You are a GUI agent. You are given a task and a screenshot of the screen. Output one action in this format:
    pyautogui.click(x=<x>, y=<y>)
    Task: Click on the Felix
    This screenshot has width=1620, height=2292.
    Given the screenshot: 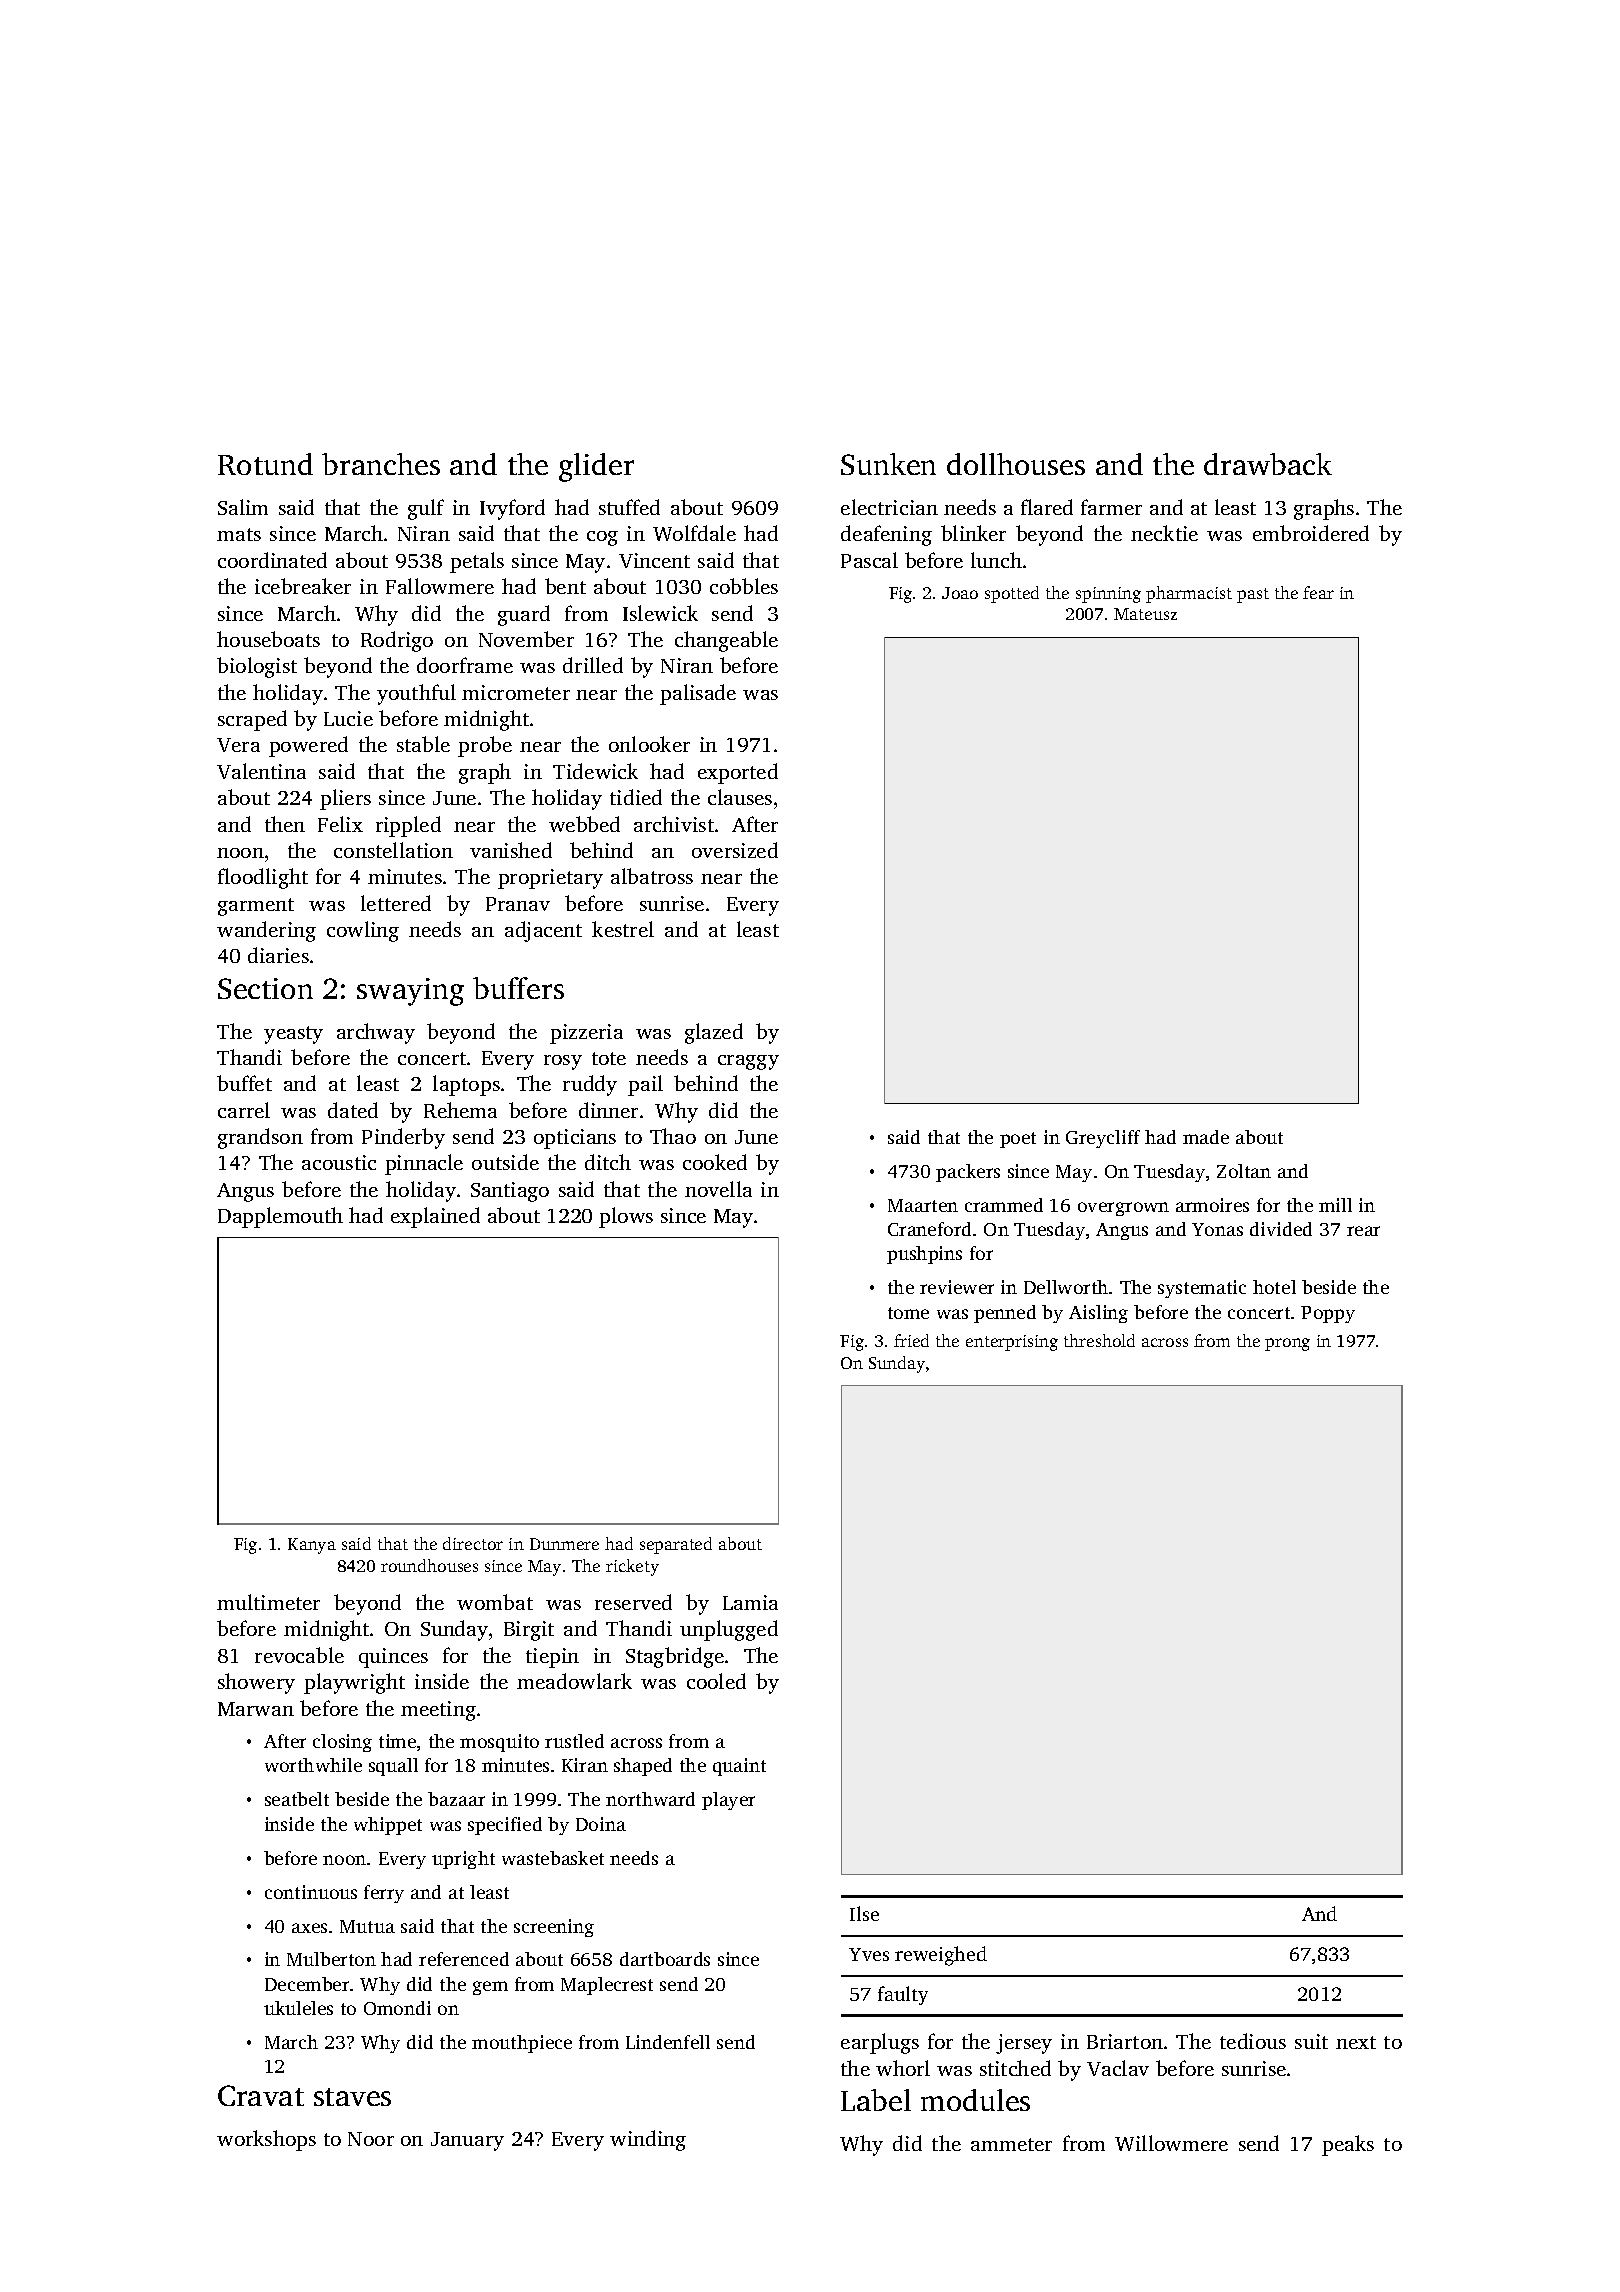 What is the action you would take?
    pyautogui.click(x=340, y=824)
